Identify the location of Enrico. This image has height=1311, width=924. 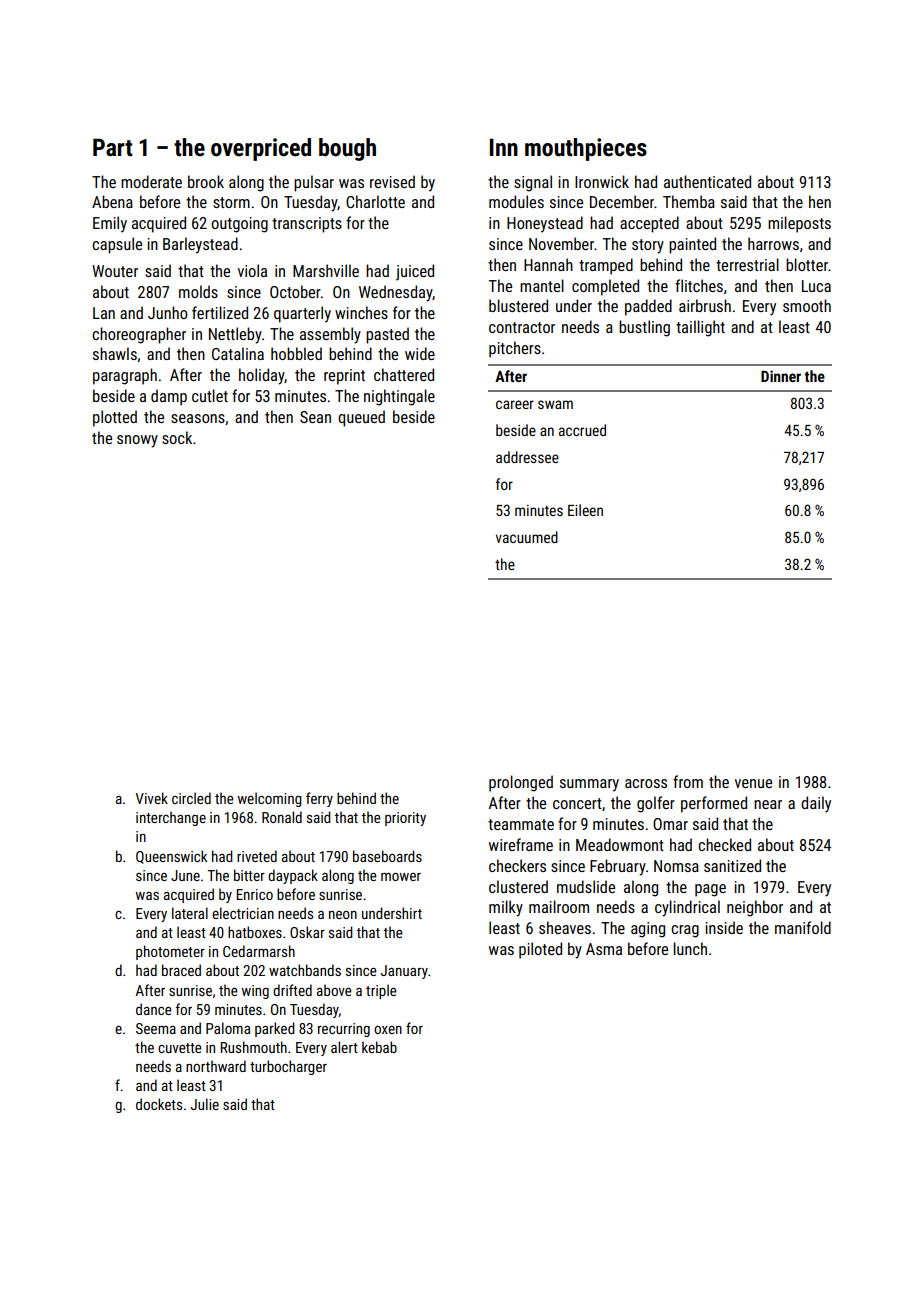
(254, 894).
